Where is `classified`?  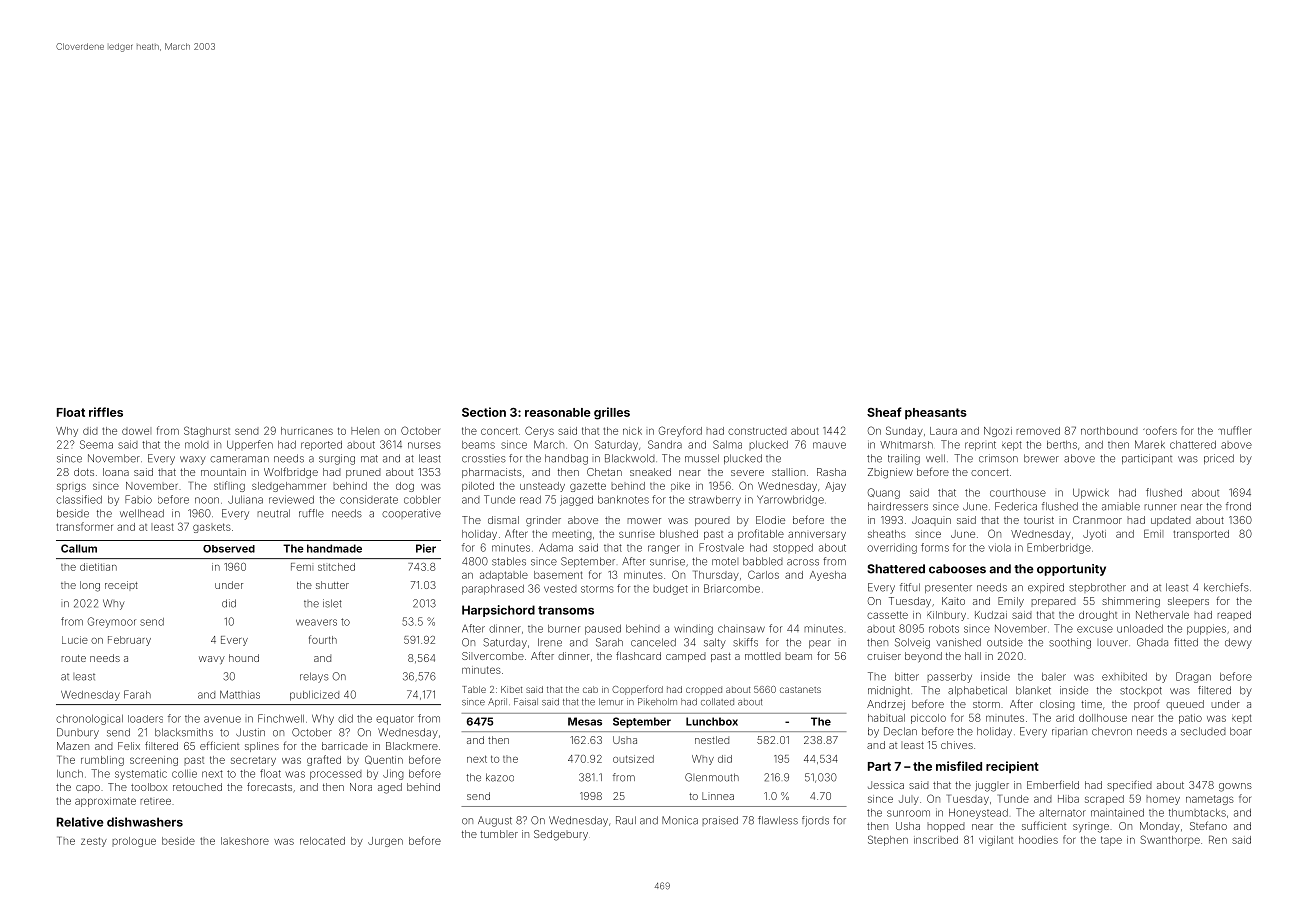 classified is located at coordinates (79, 499).
